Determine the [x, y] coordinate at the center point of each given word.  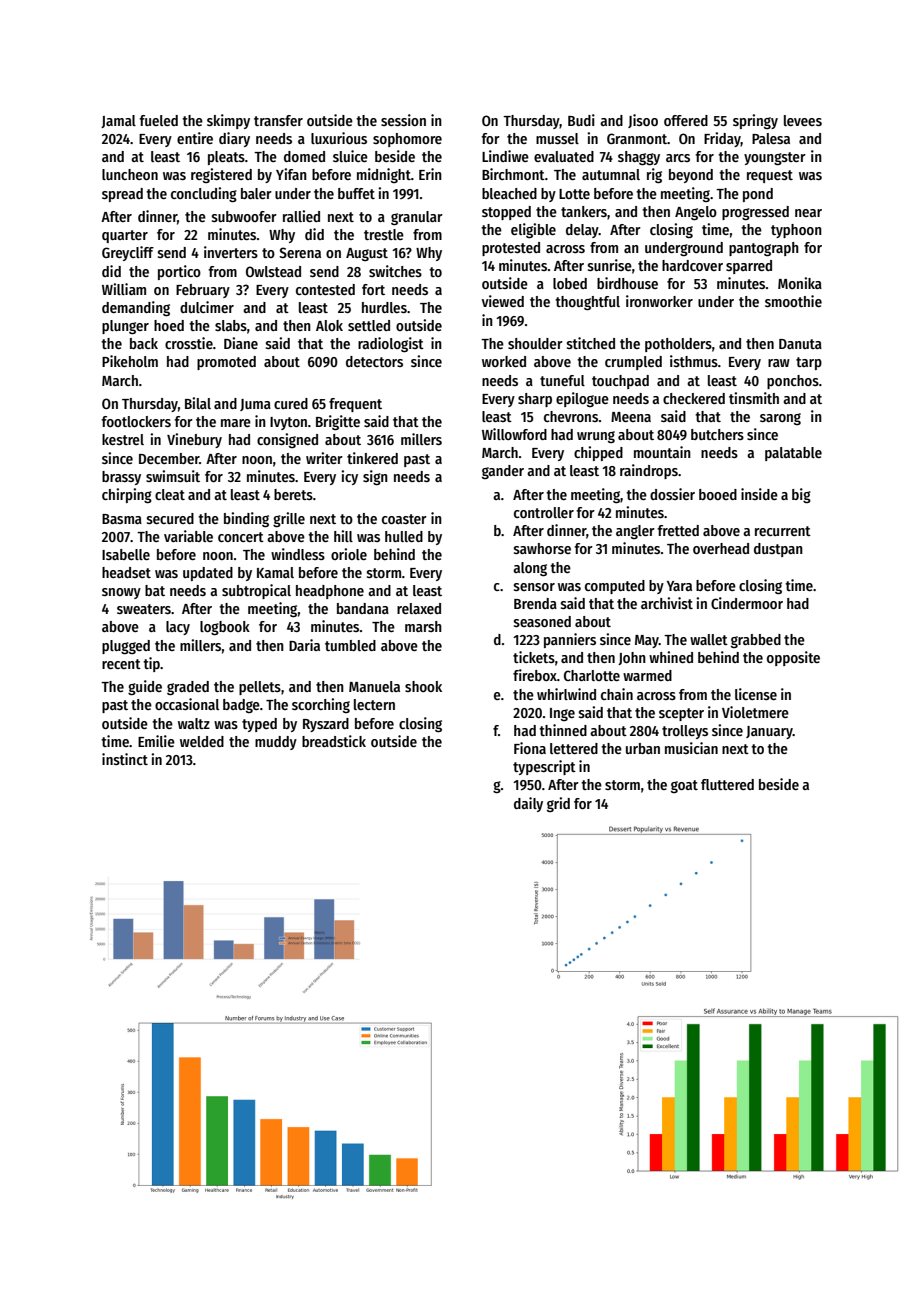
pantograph [764, 249]
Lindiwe [505, 156]
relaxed [419, 608]
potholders [678, 345]
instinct [125, 759]
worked [504, 361]
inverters [231, 252]
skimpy [228, 121]
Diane [241, 343]
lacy [178, 628]
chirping [127, 495]
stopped [506, 213]
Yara [679, 586]
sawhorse [542, 548]
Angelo [696, 213]
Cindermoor [747, 603]
